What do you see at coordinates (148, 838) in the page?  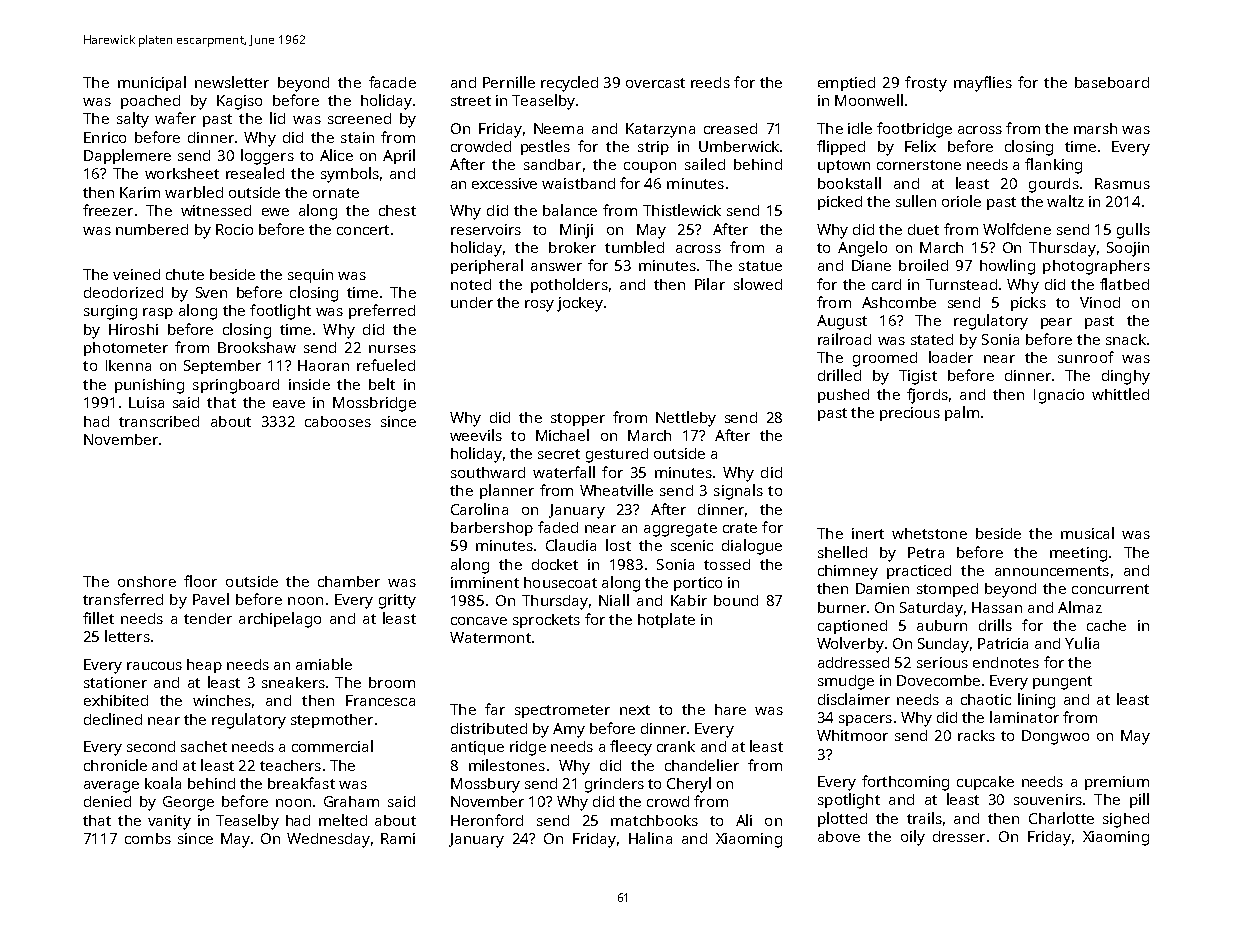 I see `combs` at bounding box center [148, 838].
